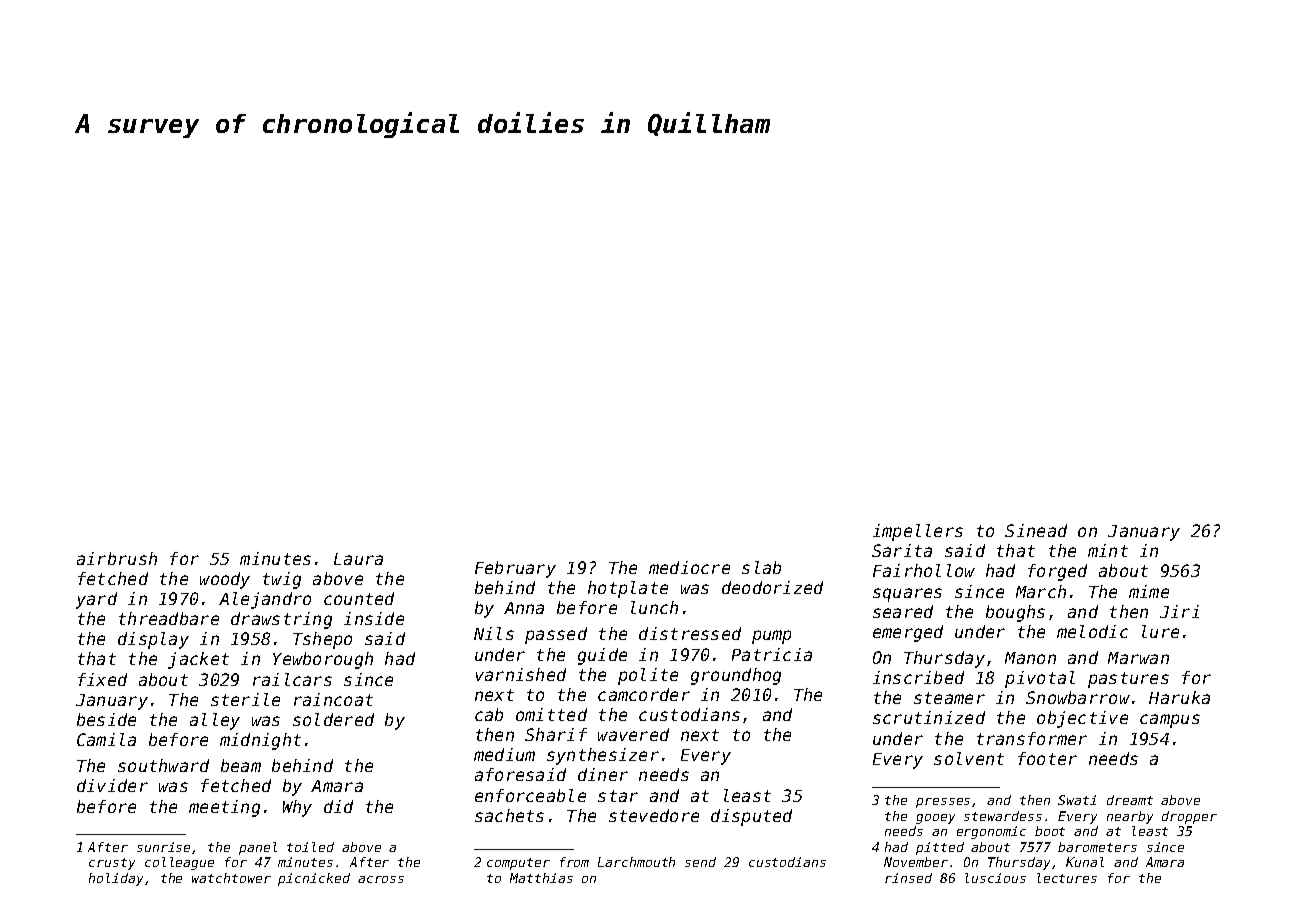 Image resolution: width=1308 pixels, height=924 pixels. Describe the element at coordinates (231, 878) in the screenshot. I see `watchtower` at that location.
